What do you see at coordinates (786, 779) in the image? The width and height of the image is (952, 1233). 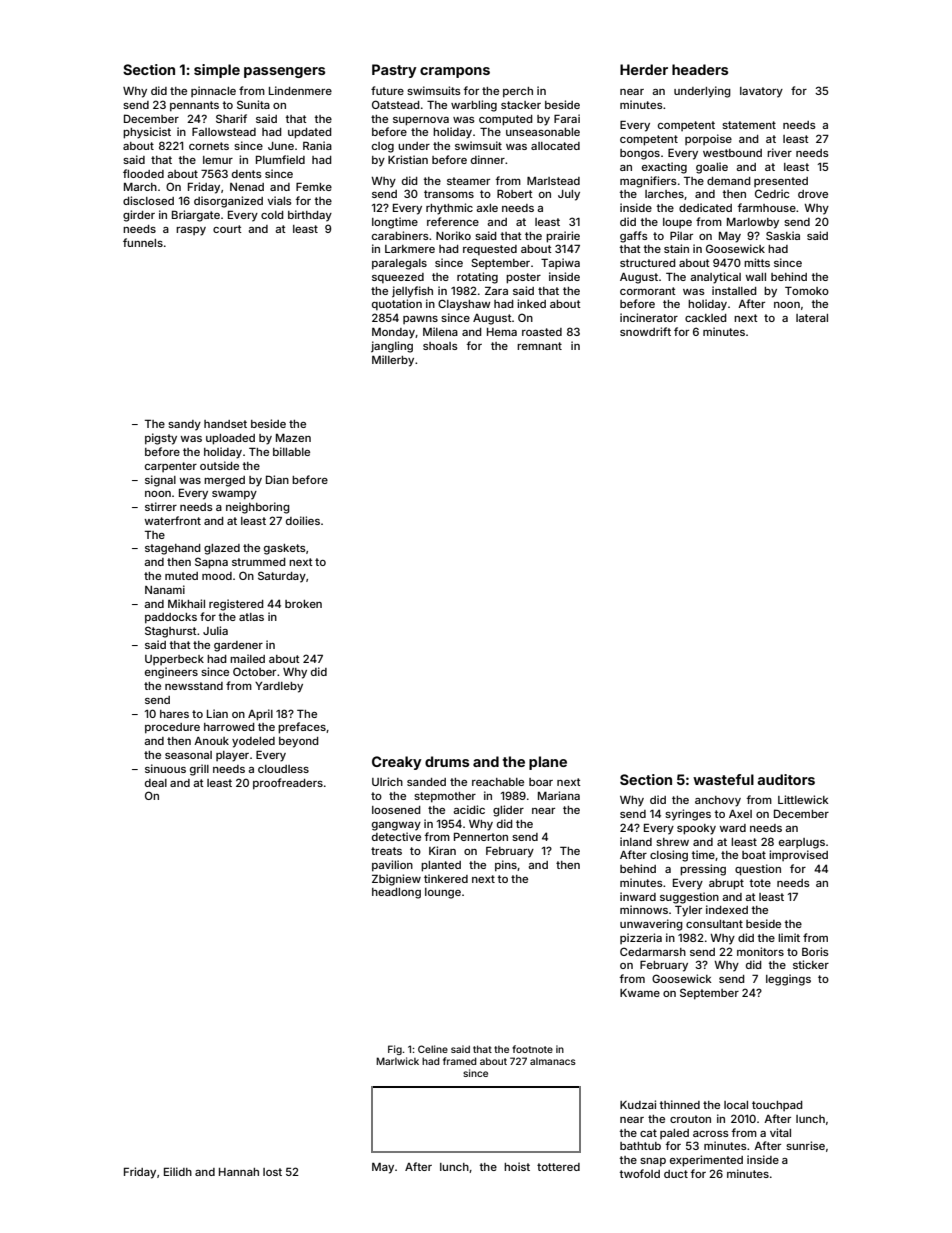 I see `auditors` at bounding box center [786, 779].
